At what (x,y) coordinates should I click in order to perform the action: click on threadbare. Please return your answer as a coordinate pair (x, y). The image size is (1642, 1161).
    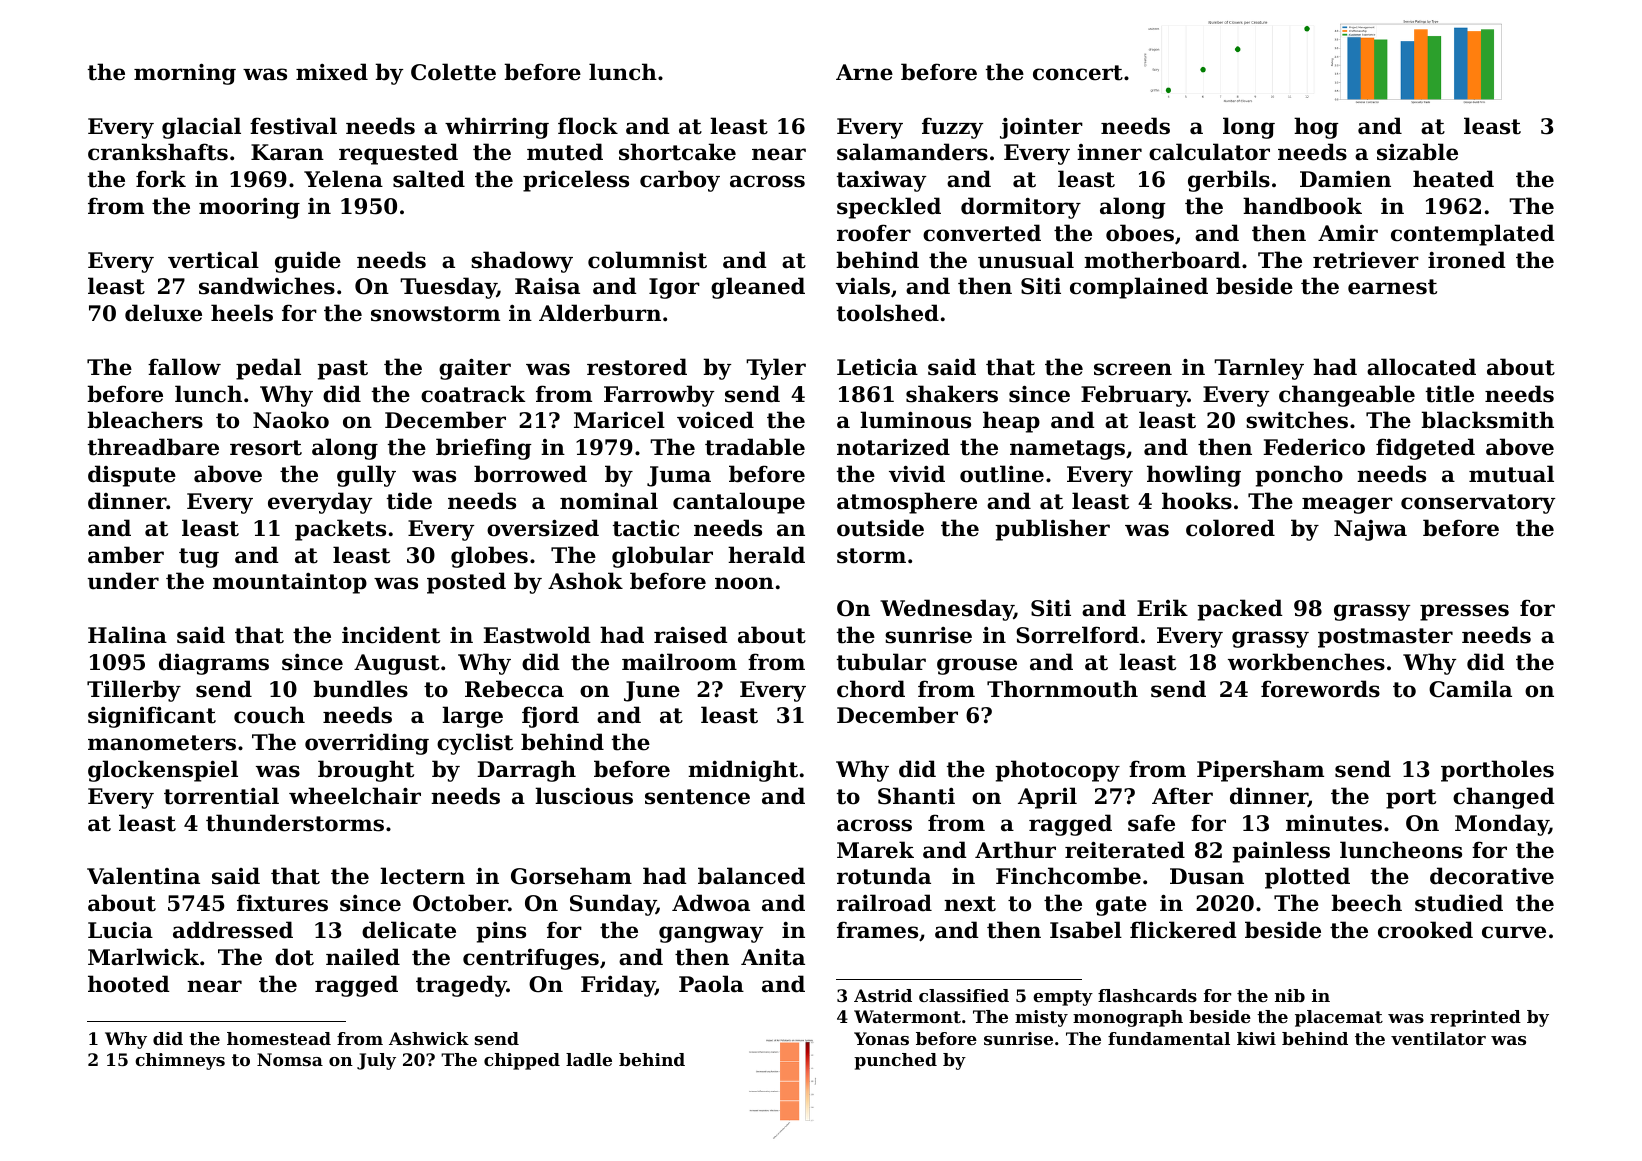
    Looking at the image, I should click on (153, 447).
